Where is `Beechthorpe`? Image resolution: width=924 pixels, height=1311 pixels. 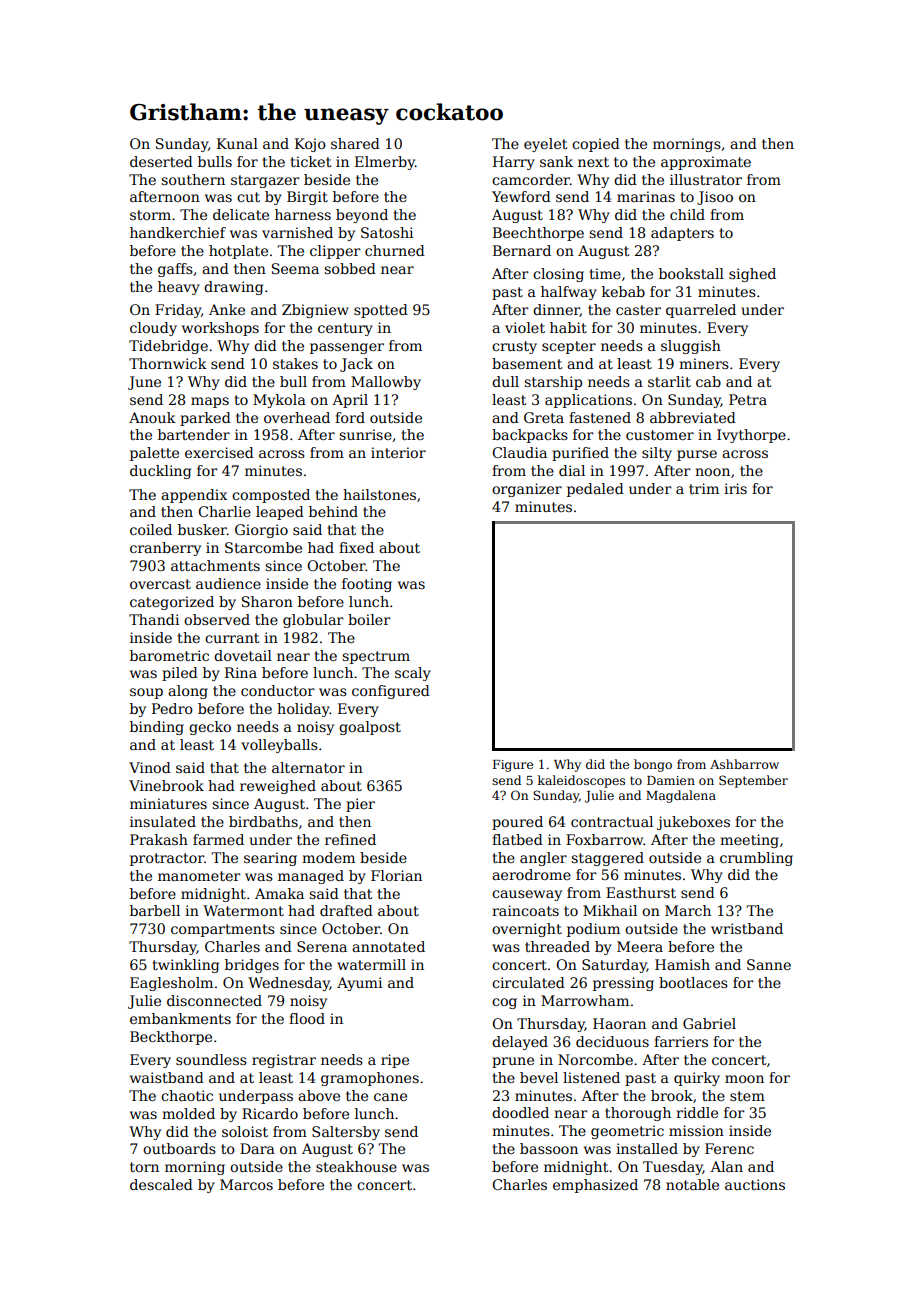
Beechthorpe is located at coordinates (538, 234).
